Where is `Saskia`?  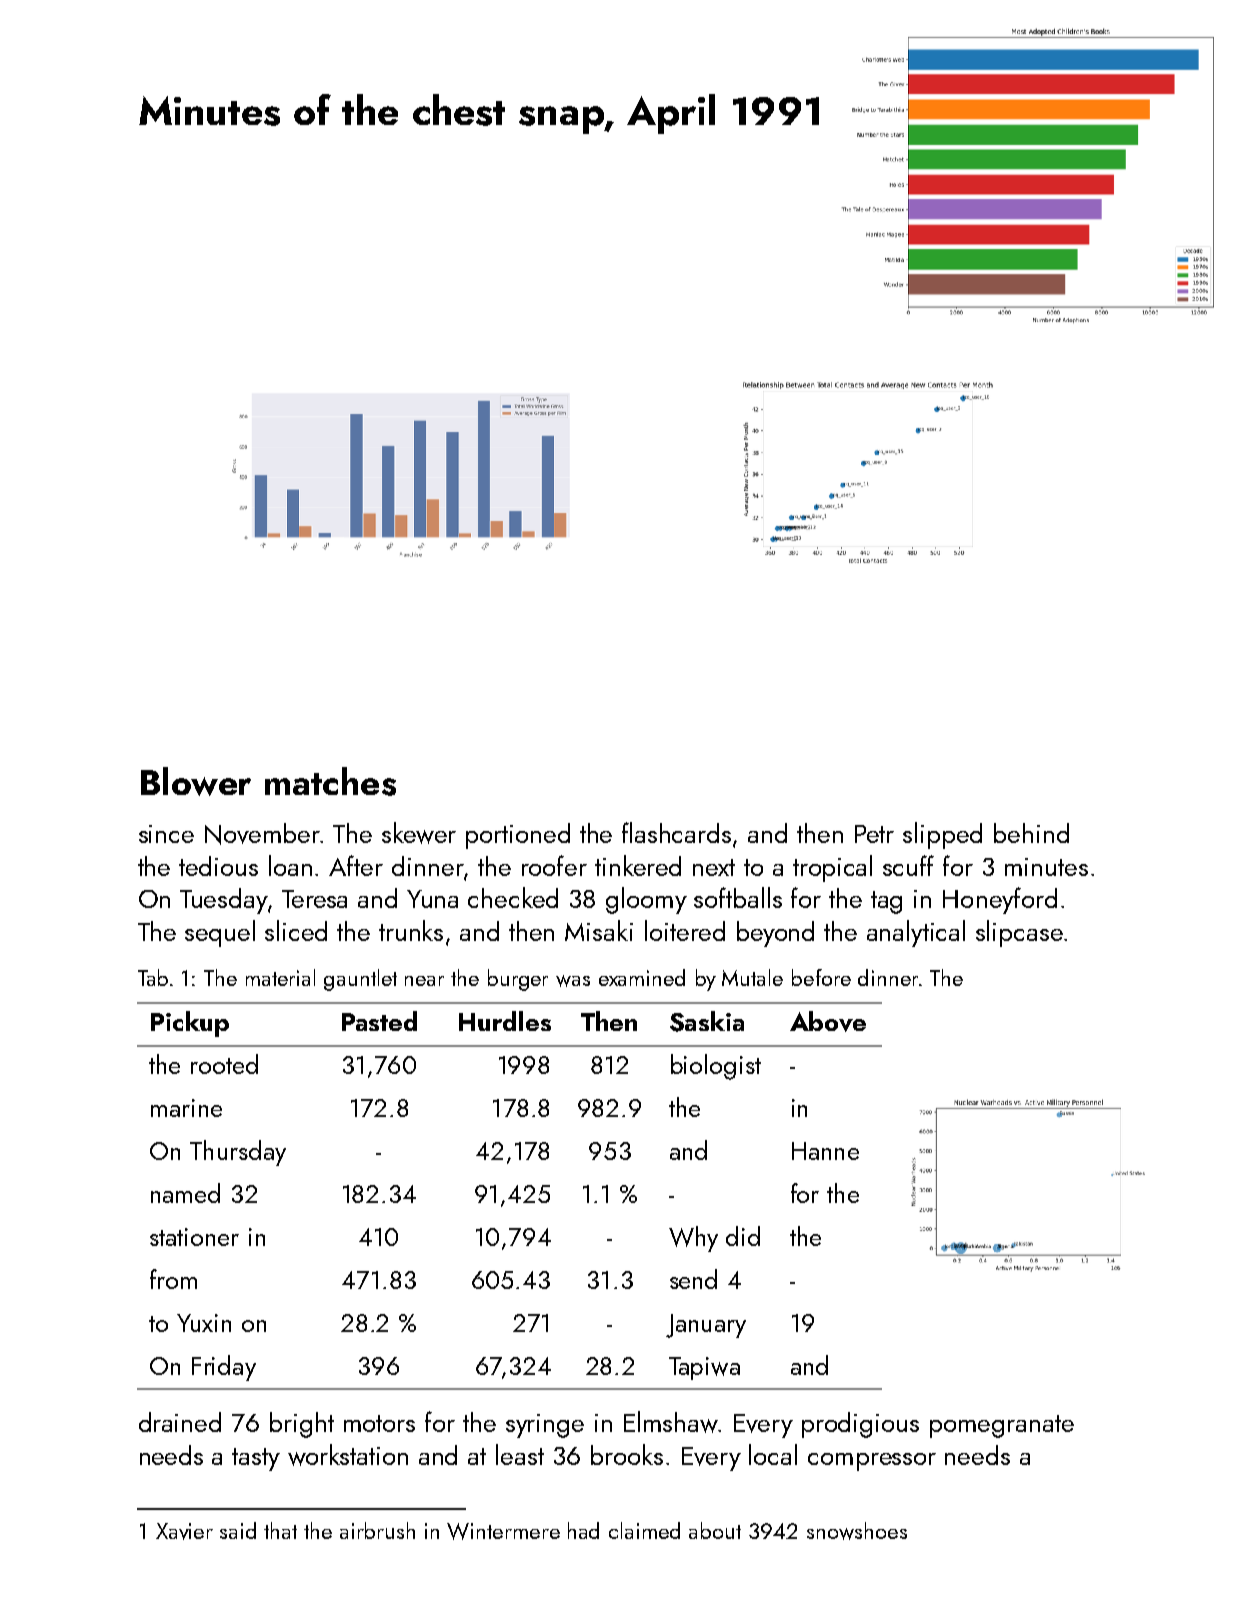 Saskia is located at coordinates (707, 1021).
